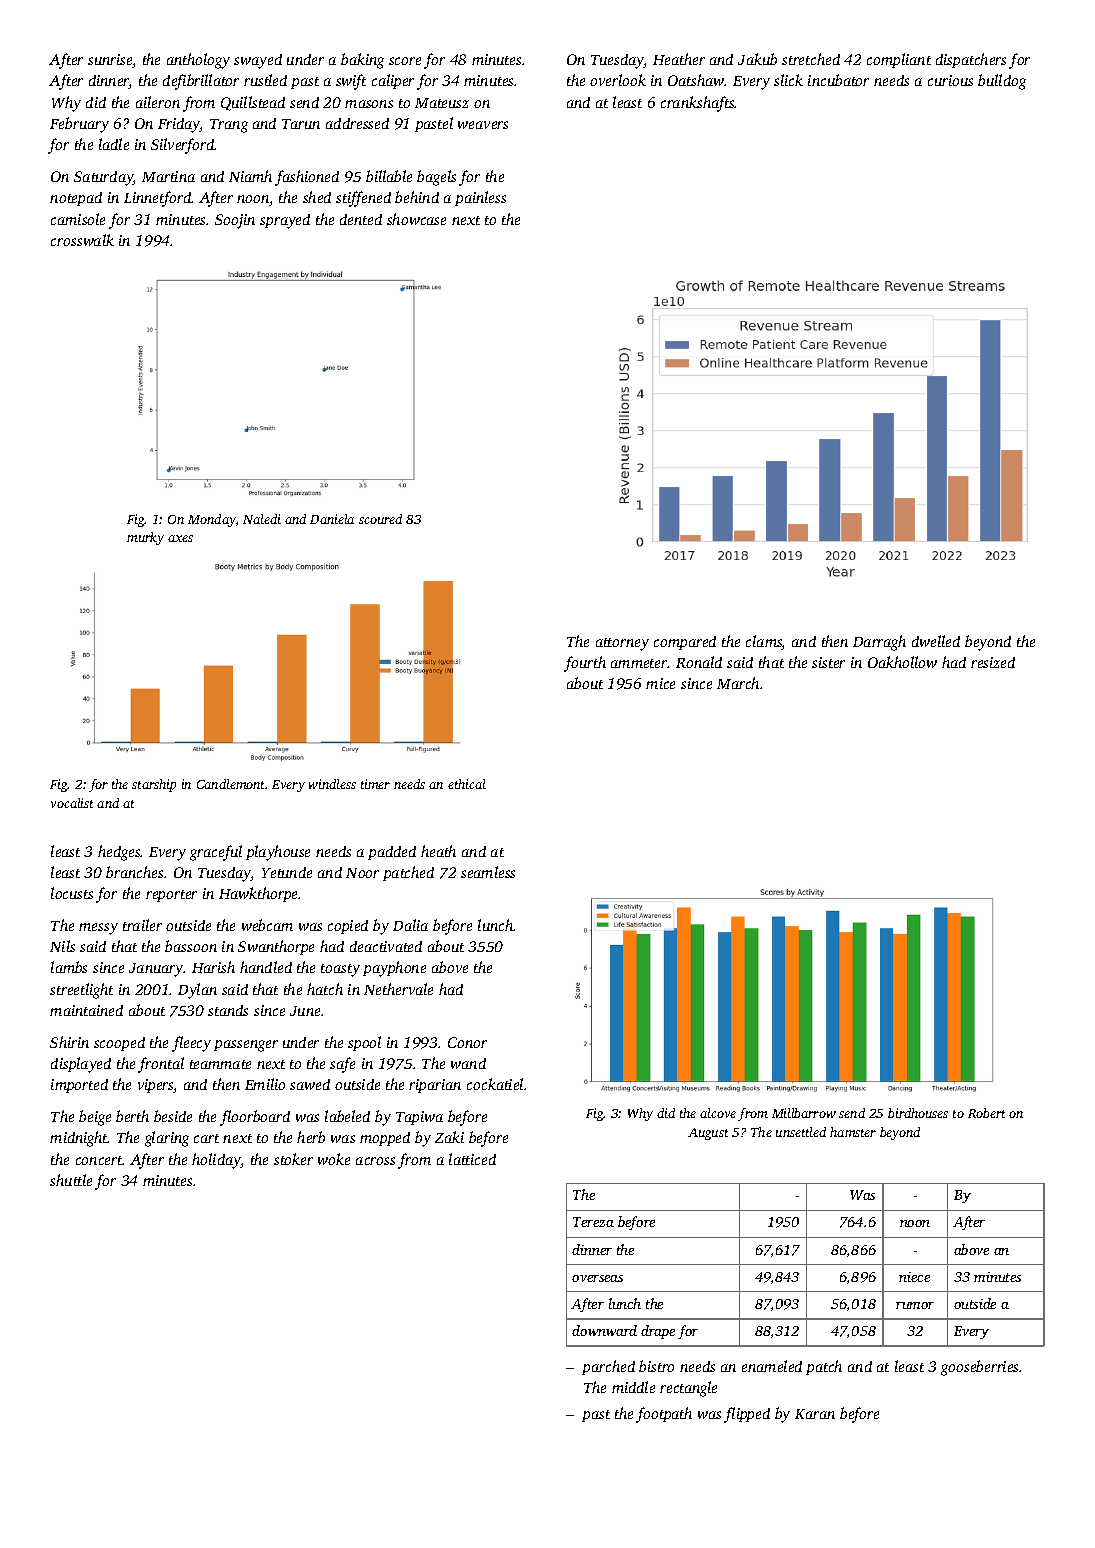 The height and width of the screenshot is (1548, 1095). Describe the element at coordinates (838, 80) in the screenshot. I see `incubator` at that location.
